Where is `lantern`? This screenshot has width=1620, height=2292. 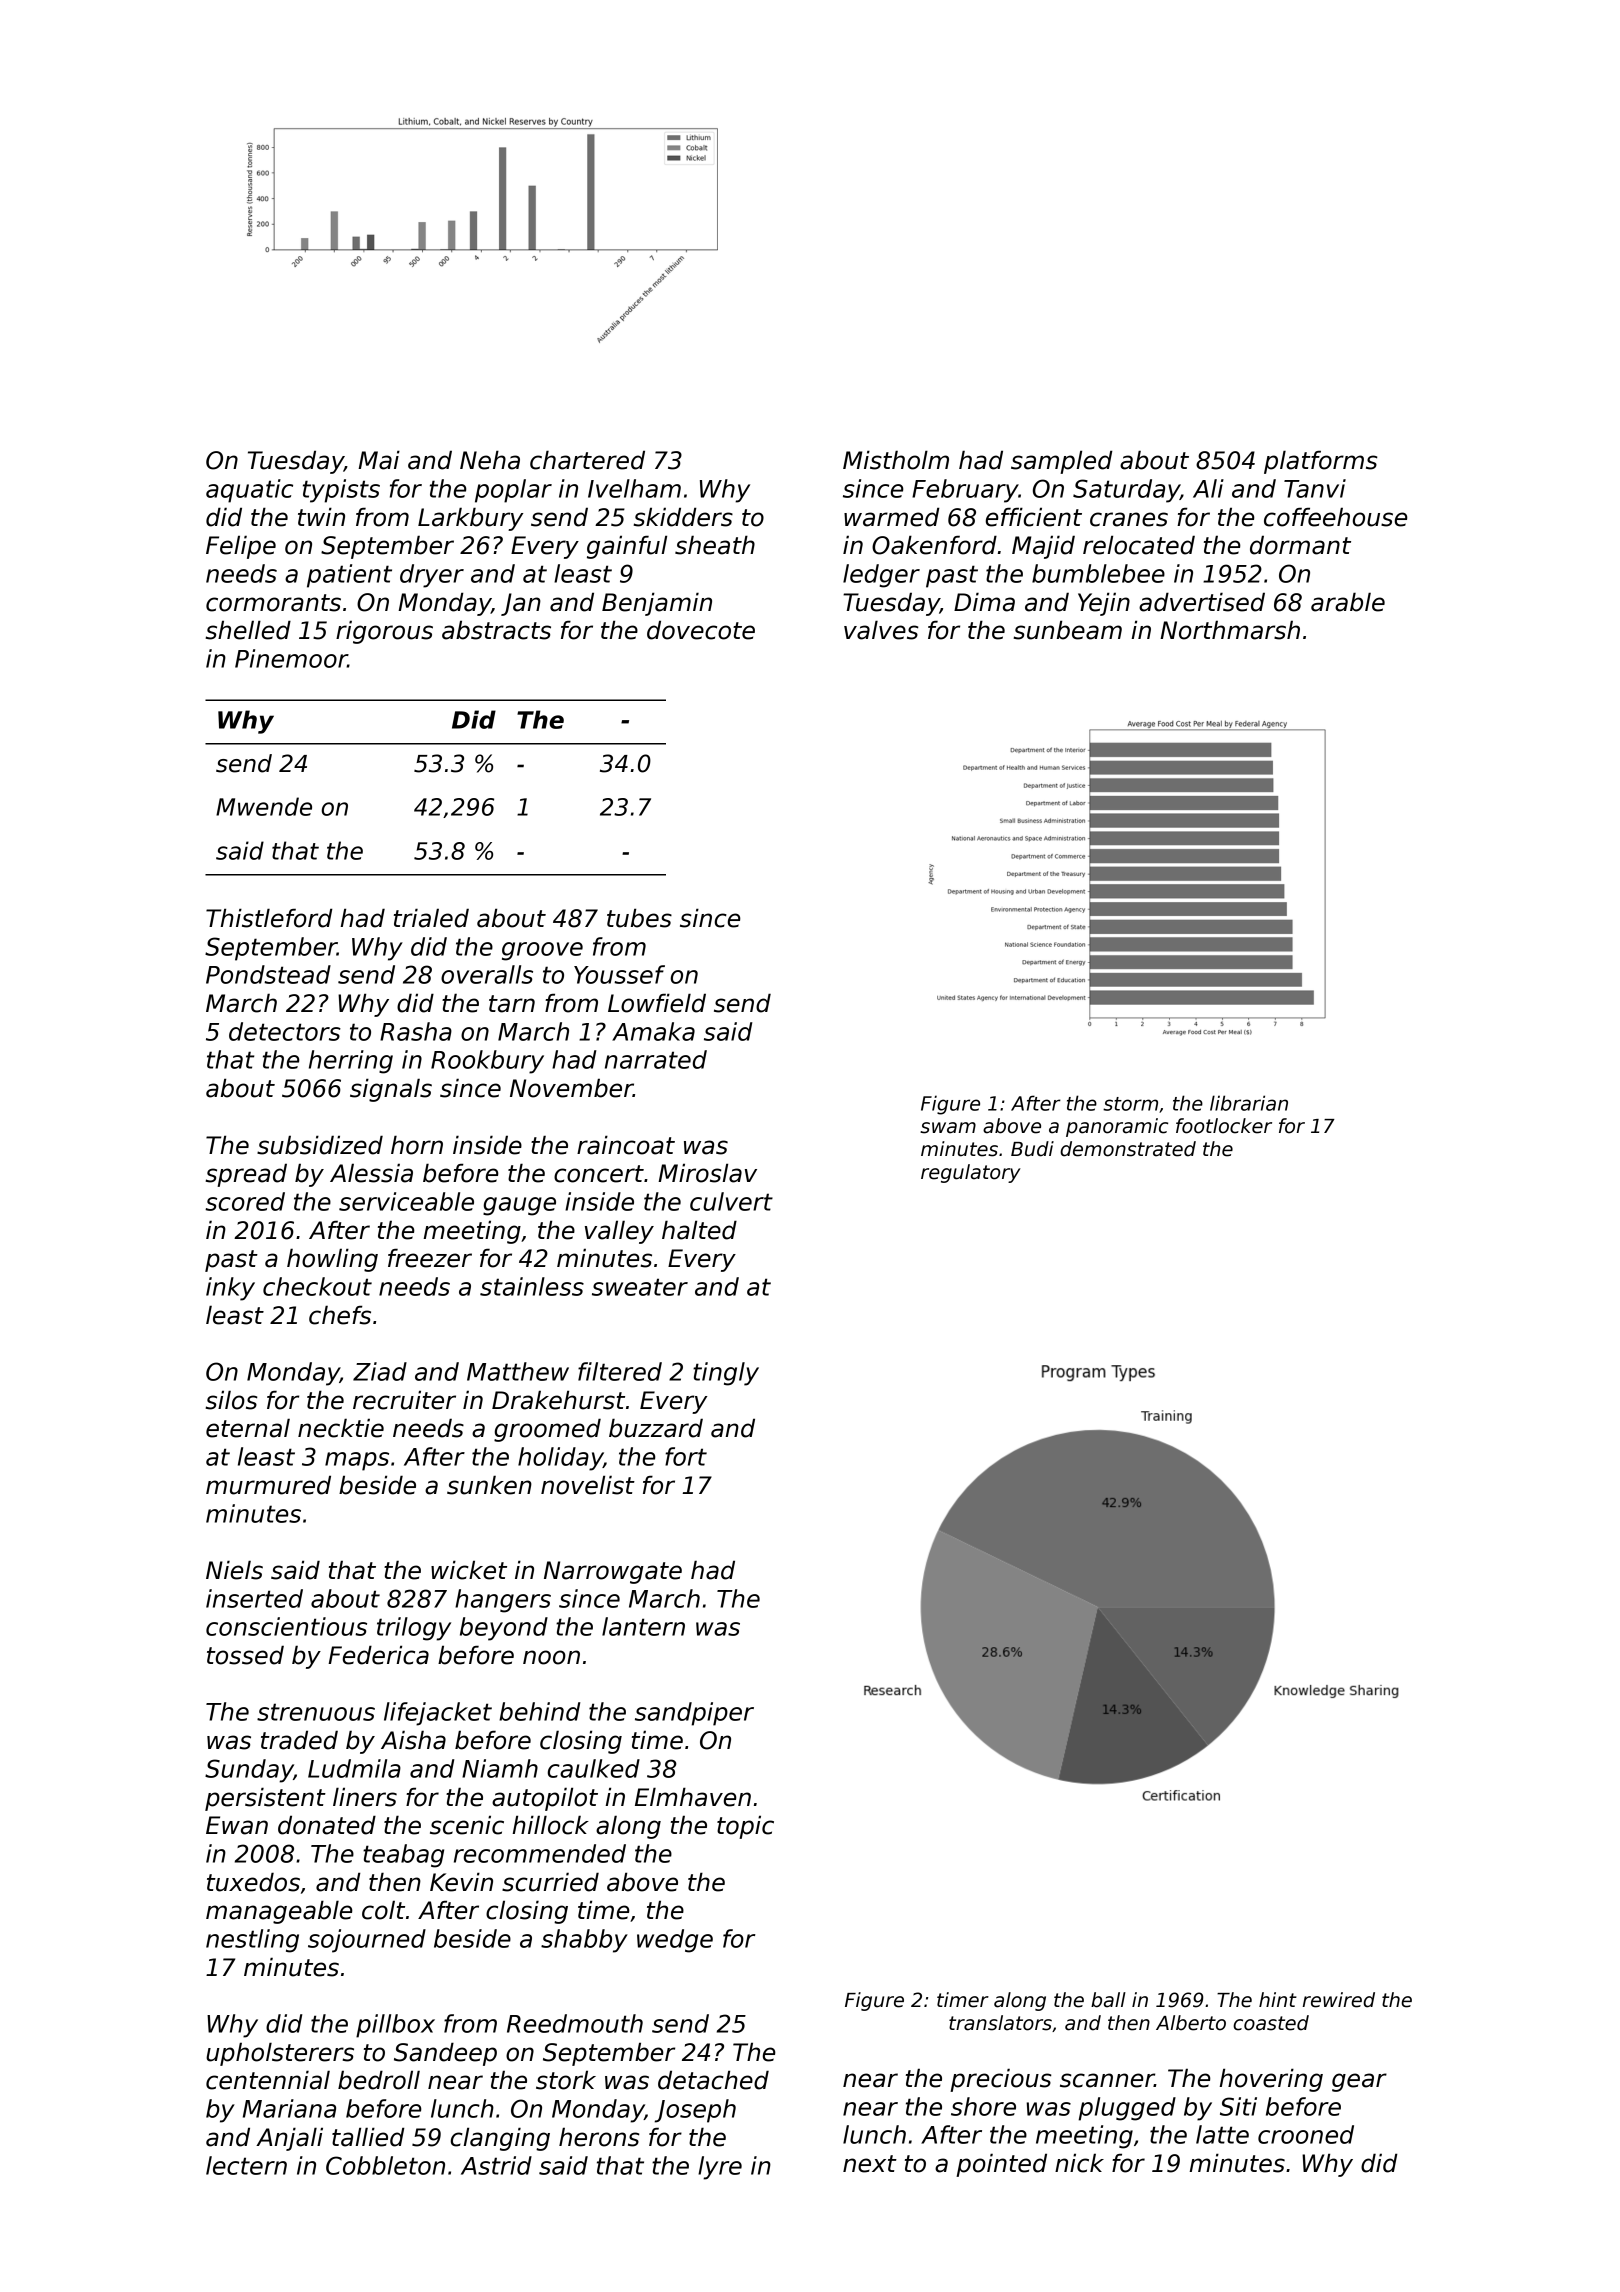 lantern is located at coordinates (643, 1626).
